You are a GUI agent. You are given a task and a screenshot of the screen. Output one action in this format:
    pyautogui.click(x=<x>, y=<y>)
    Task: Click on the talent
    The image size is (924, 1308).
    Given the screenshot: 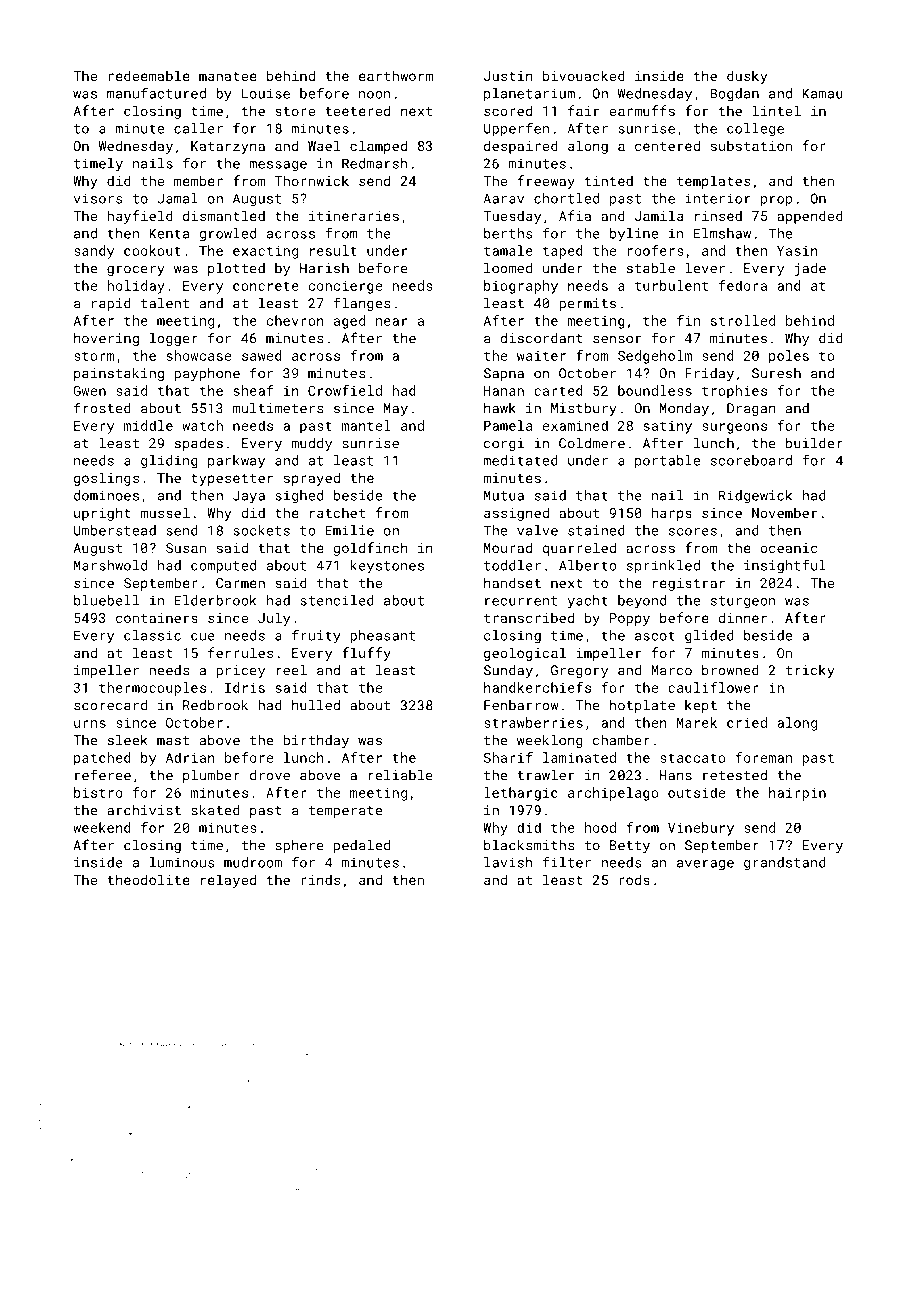 What is the action you would take?
    pyautogui.click(x=165, y=303)
